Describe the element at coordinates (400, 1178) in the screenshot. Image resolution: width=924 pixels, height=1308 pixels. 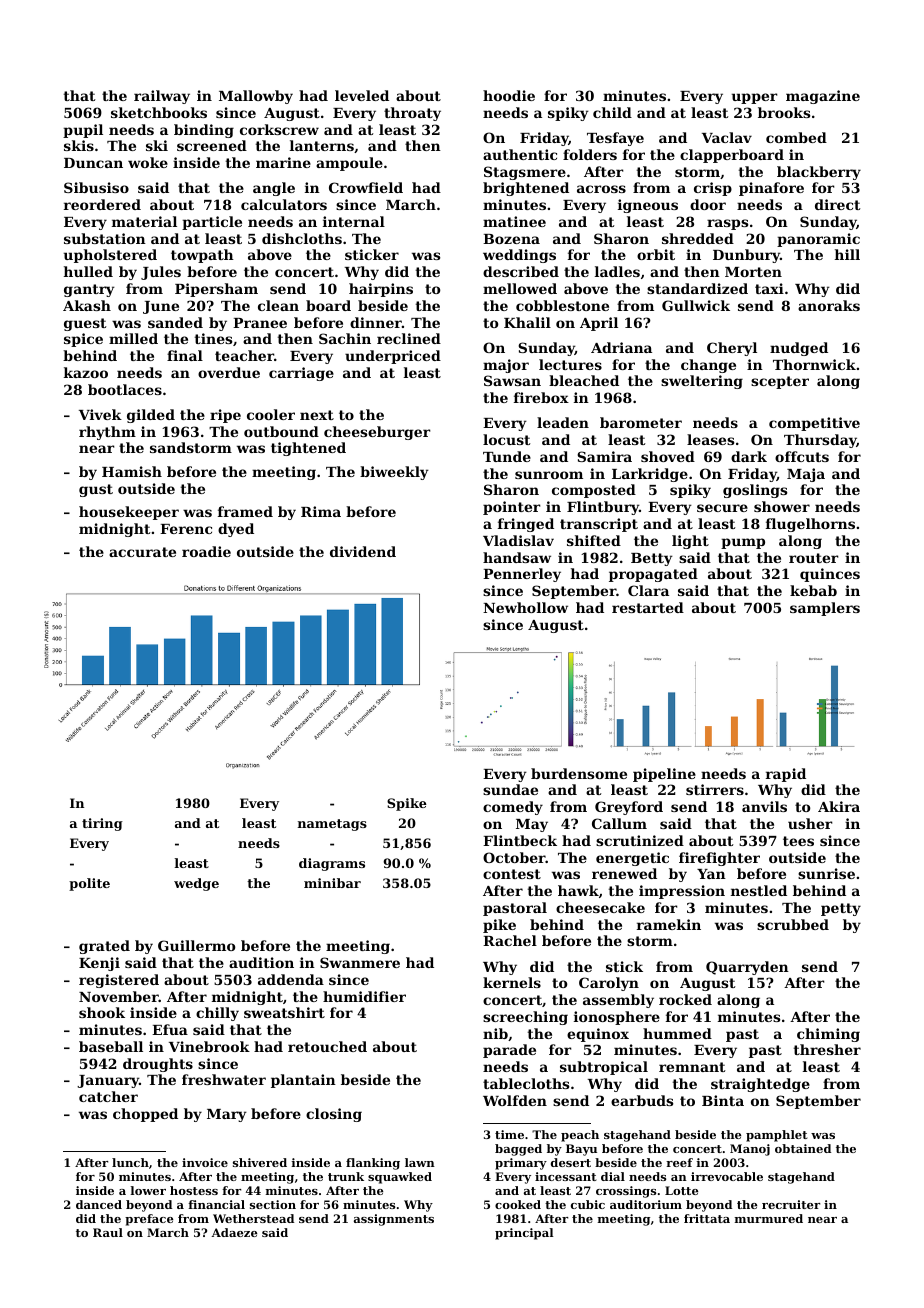
I see `squawked` at that location.
